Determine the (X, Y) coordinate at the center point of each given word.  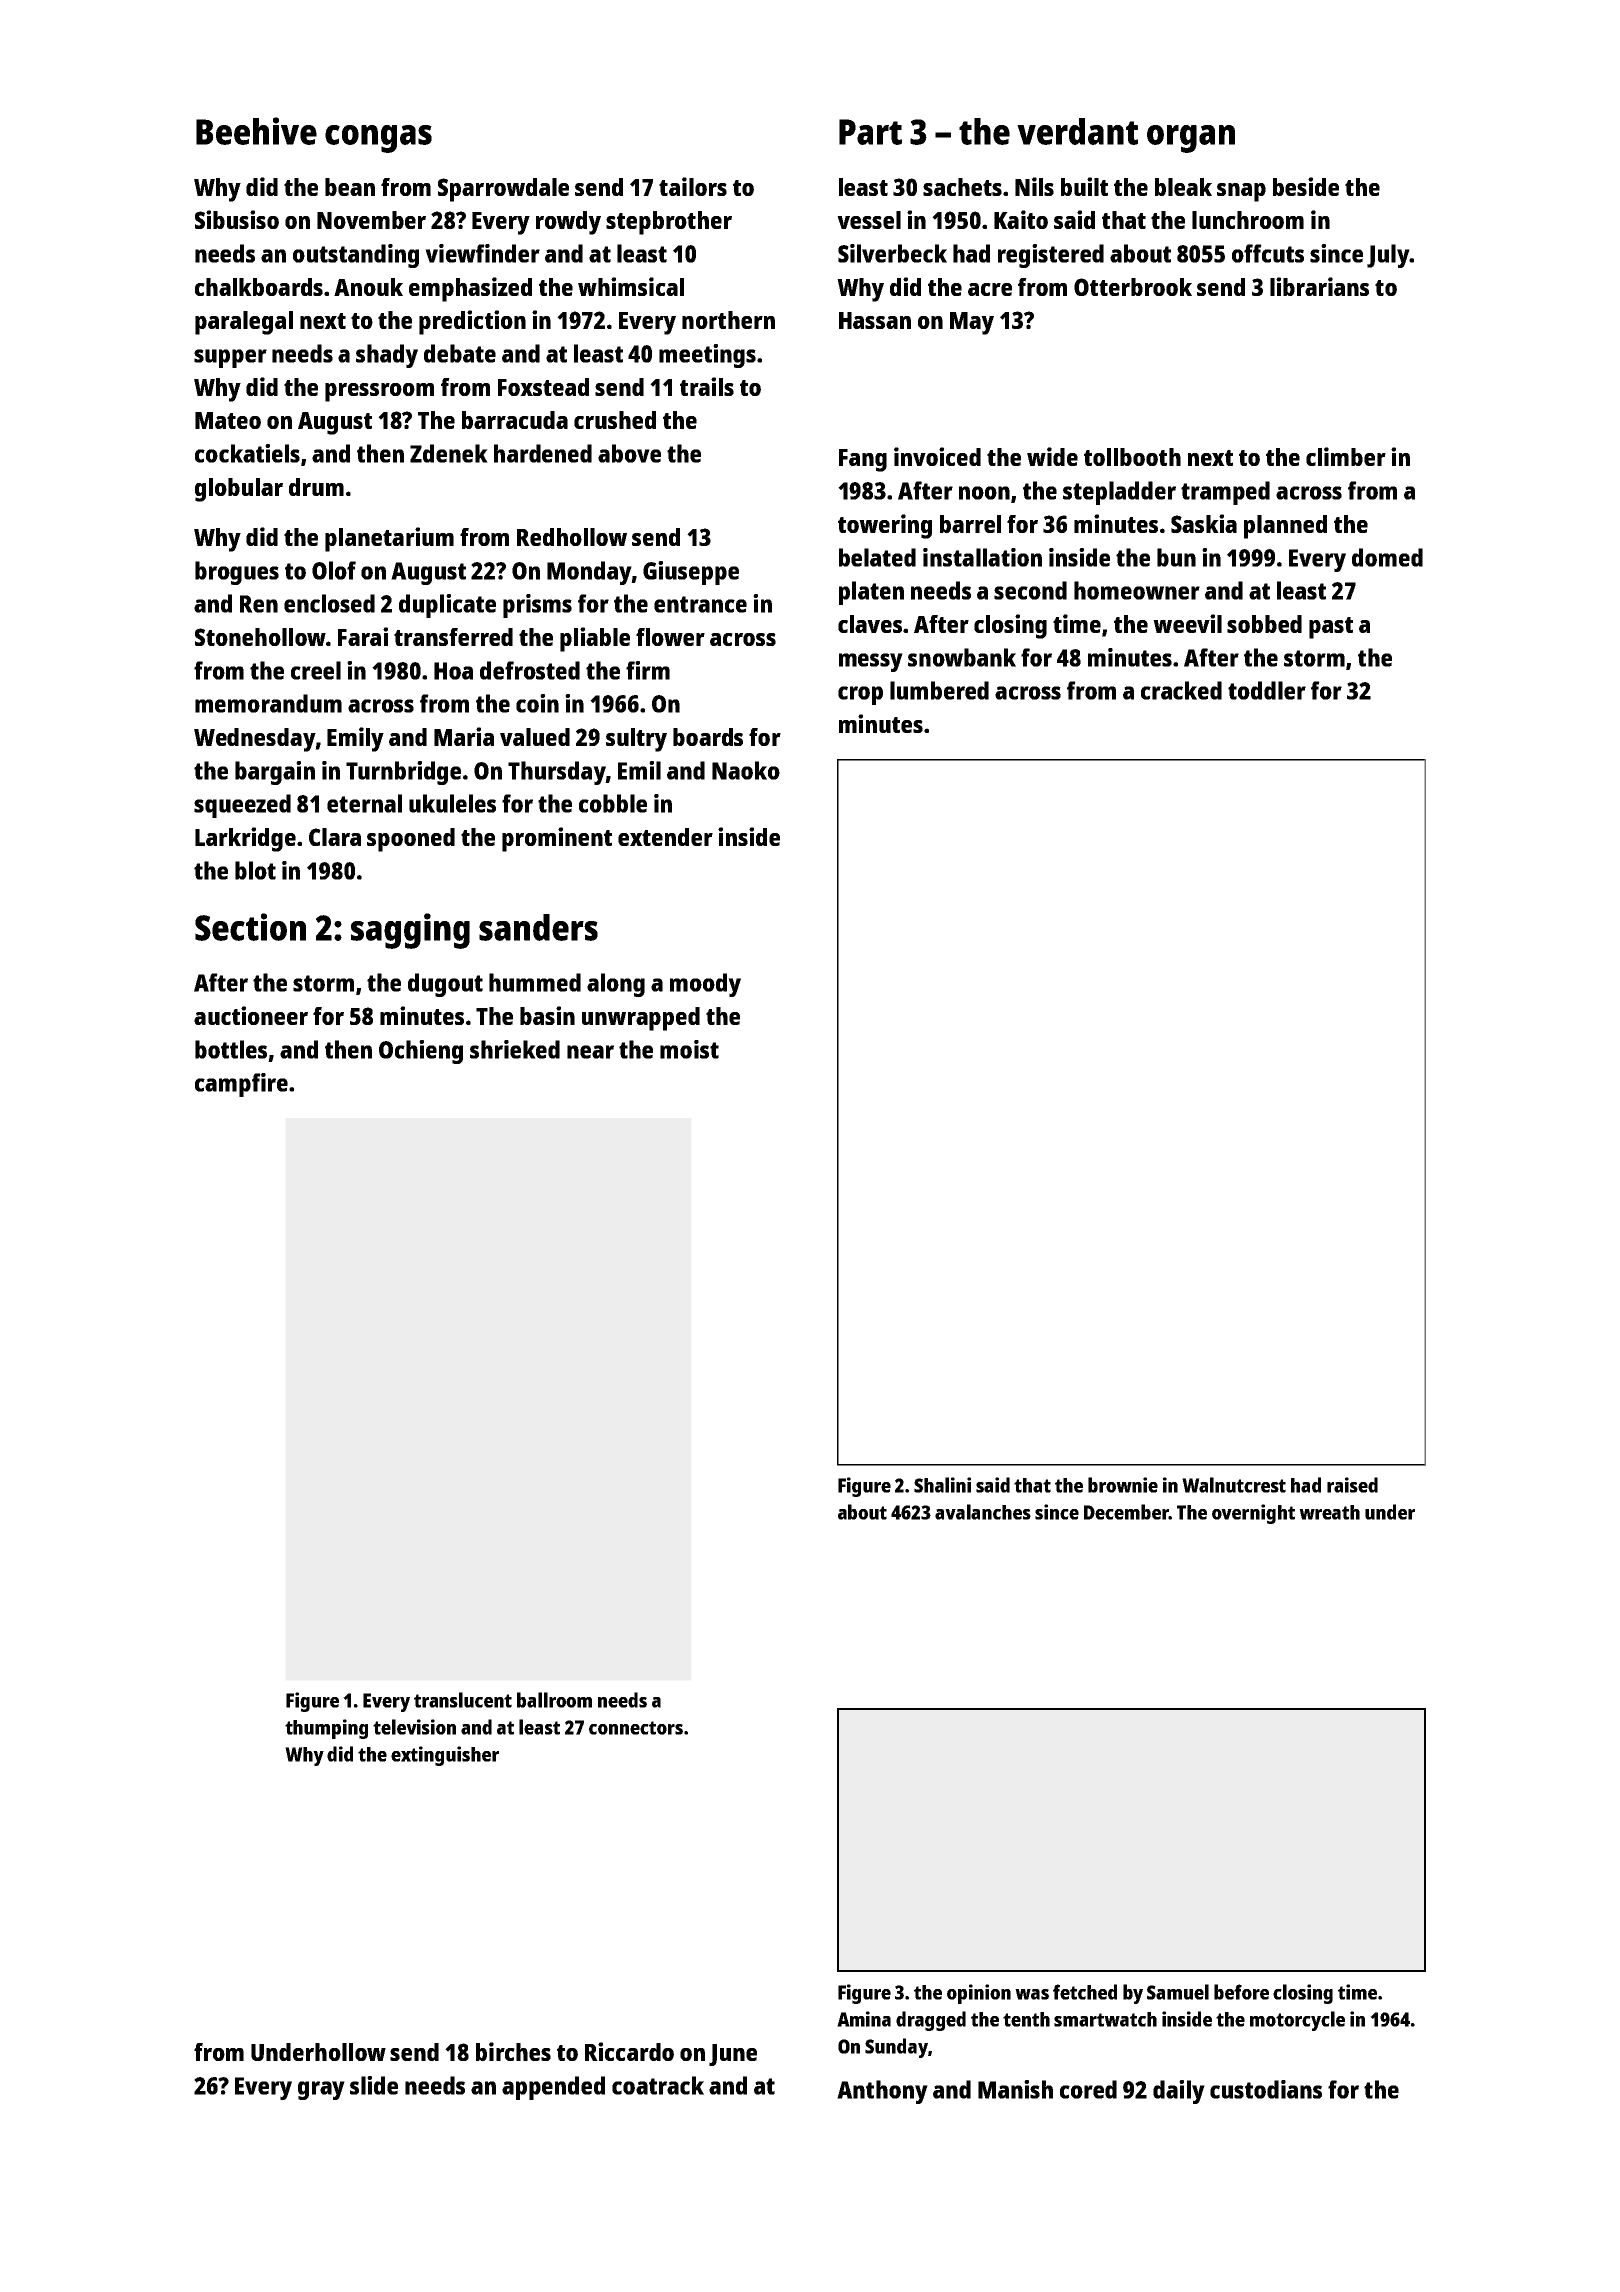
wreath (1329, 1512)
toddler (1267, 690)
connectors (636, 1728)
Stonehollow (260, 637)
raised (1352, 1485)
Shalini (942, 1485)
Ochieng (421, 1052)
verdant (1077, 131)
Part (870, 132)
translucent (463, 1700)
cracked (1181, 690)
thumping (326, 1729)
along (616, 985)
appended (553, 2088)
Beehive (256, 131)
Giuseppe (691, 573)
